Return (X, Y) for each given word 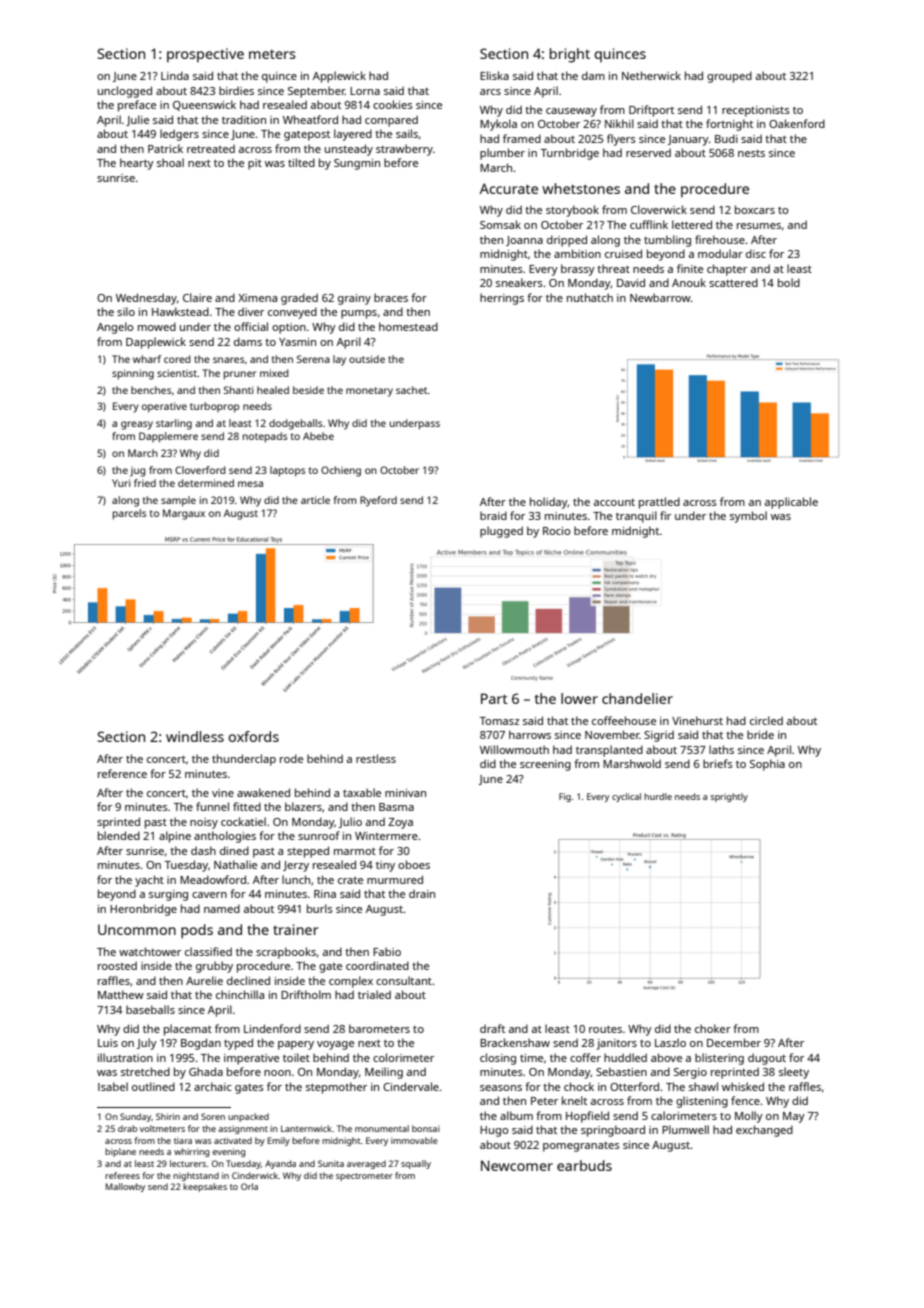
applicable (791, 503)
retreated (211, 148)
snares (228, 360)
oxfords (253, 736)
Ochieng (341, 471)
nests (751, 153)
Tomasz (499, 721)
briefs (718, 763)
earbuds (584, 1165)
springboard (613, 1131)
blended (119, 835)
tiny (385, 866)
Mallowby (125, 1187)
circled (766, 720)
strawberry (404, 150)
